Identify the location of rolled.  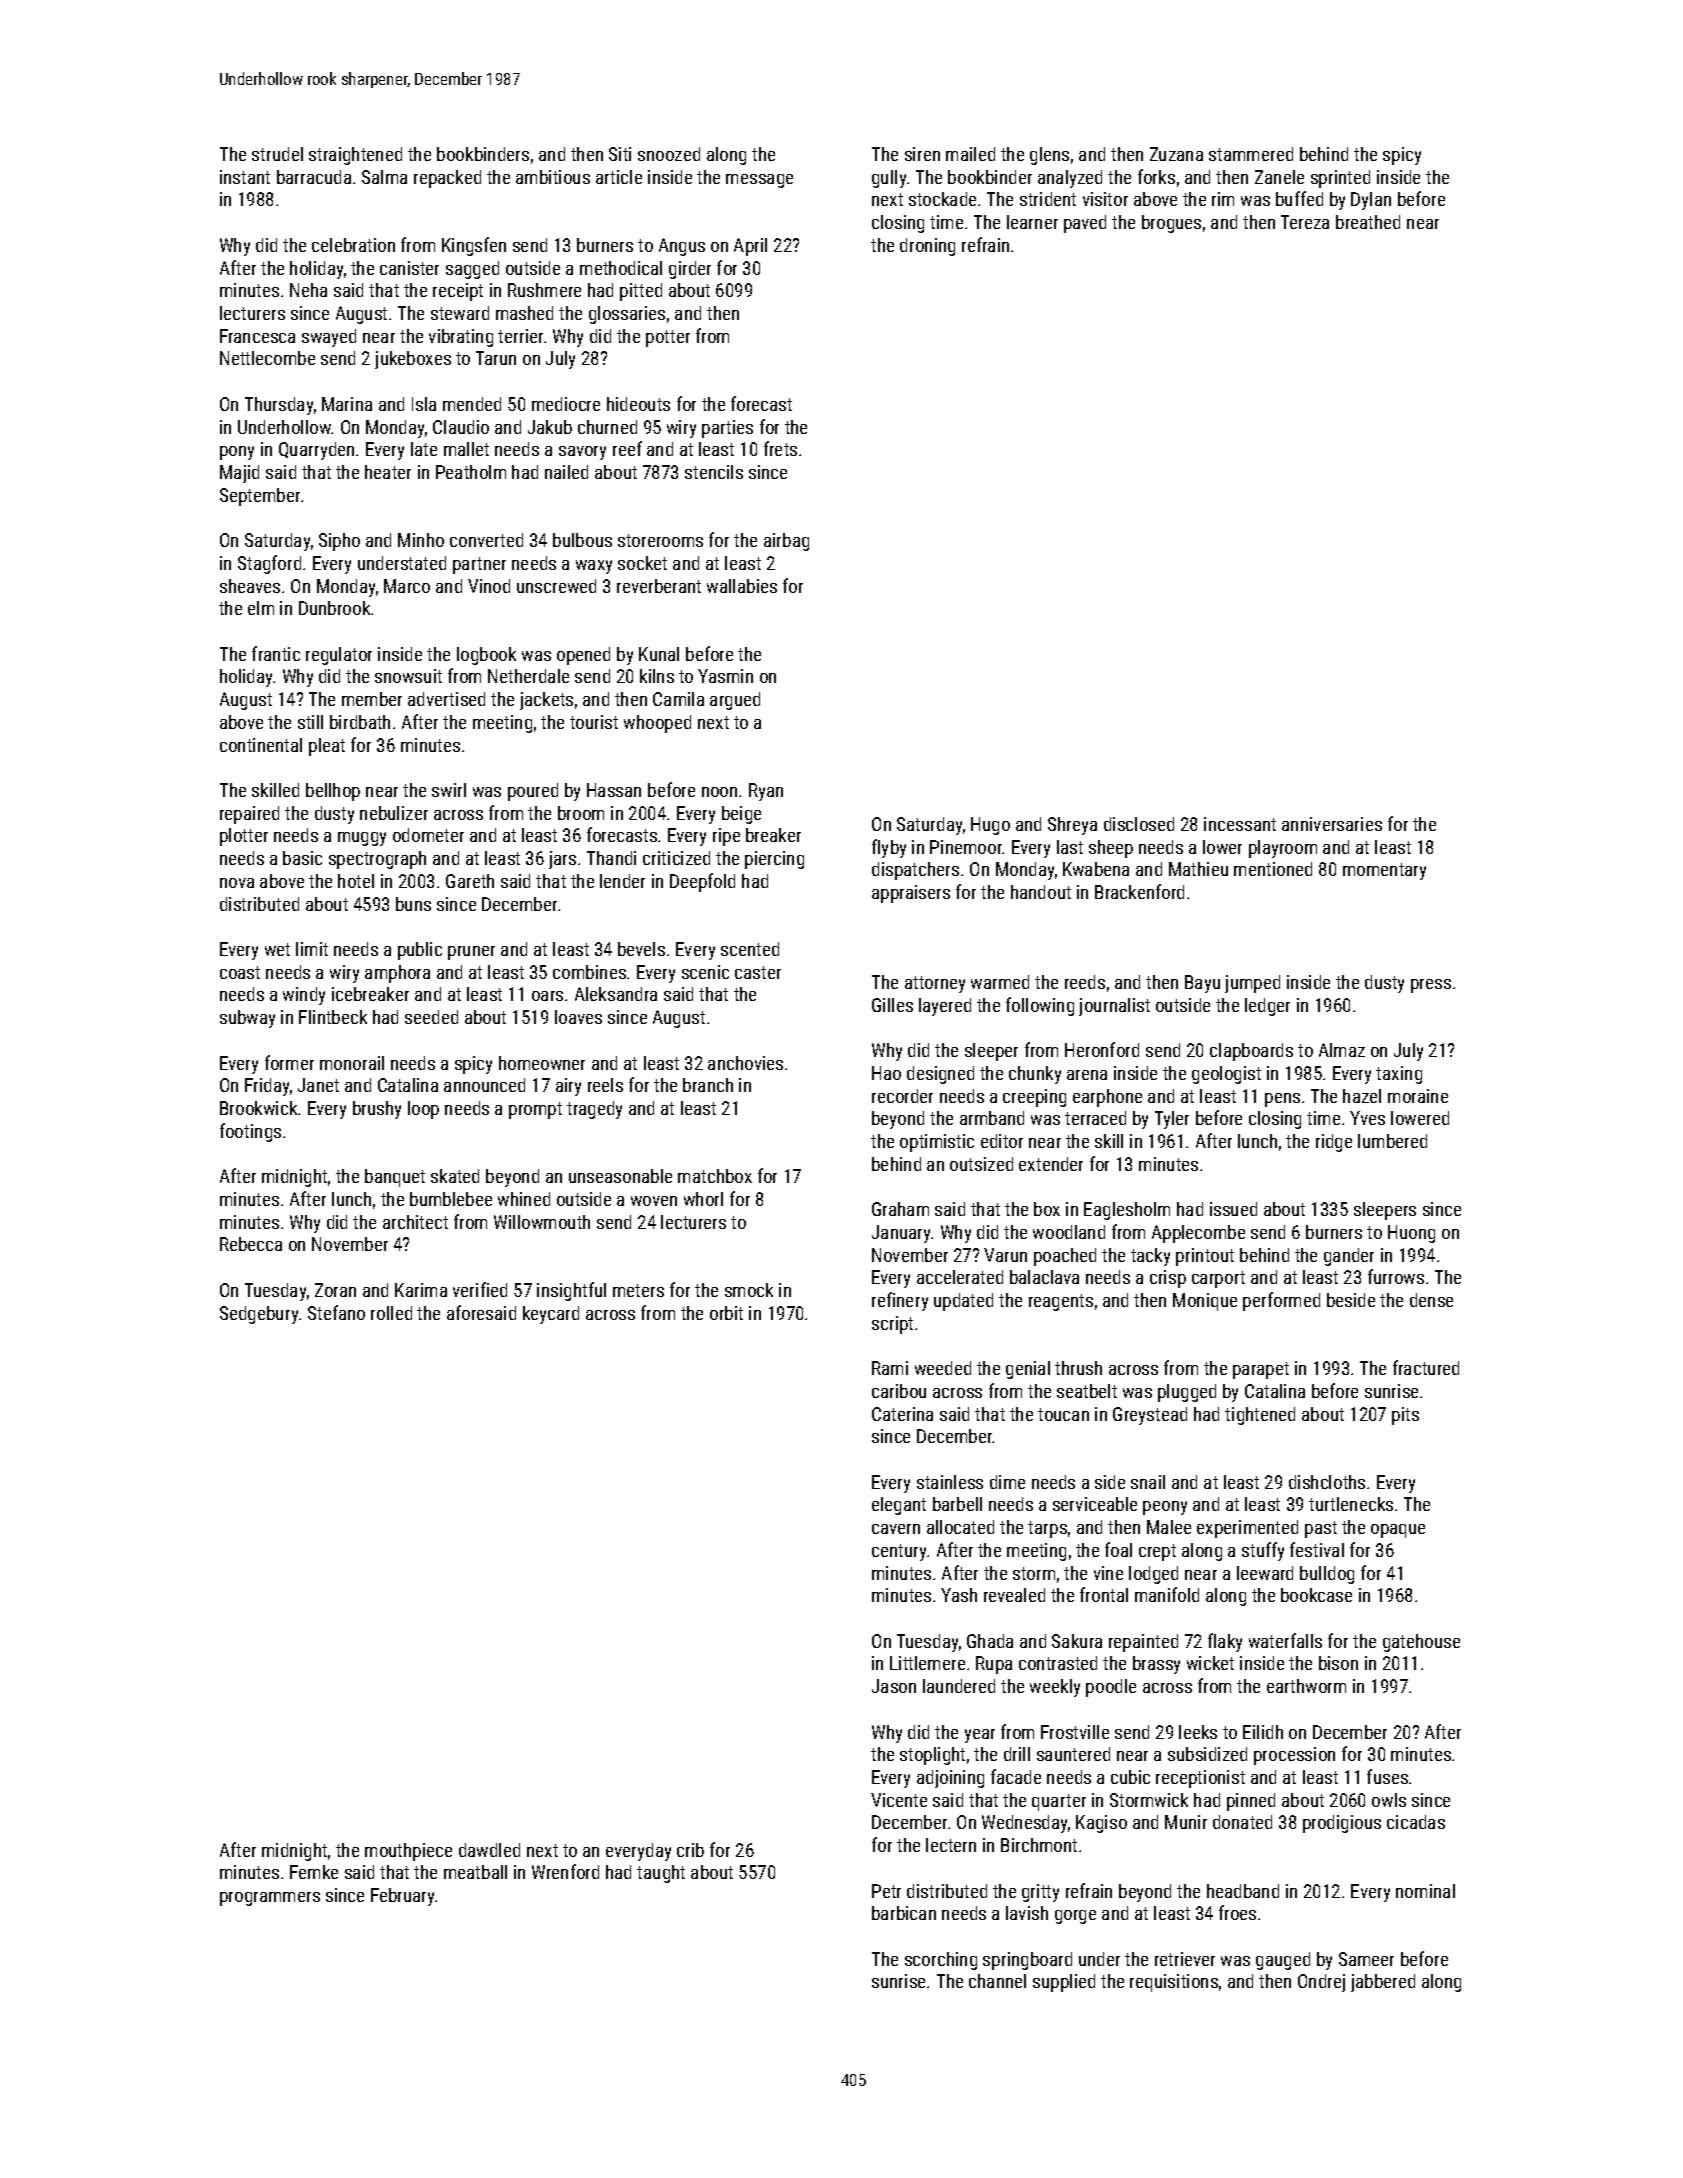
(391, 1313).
